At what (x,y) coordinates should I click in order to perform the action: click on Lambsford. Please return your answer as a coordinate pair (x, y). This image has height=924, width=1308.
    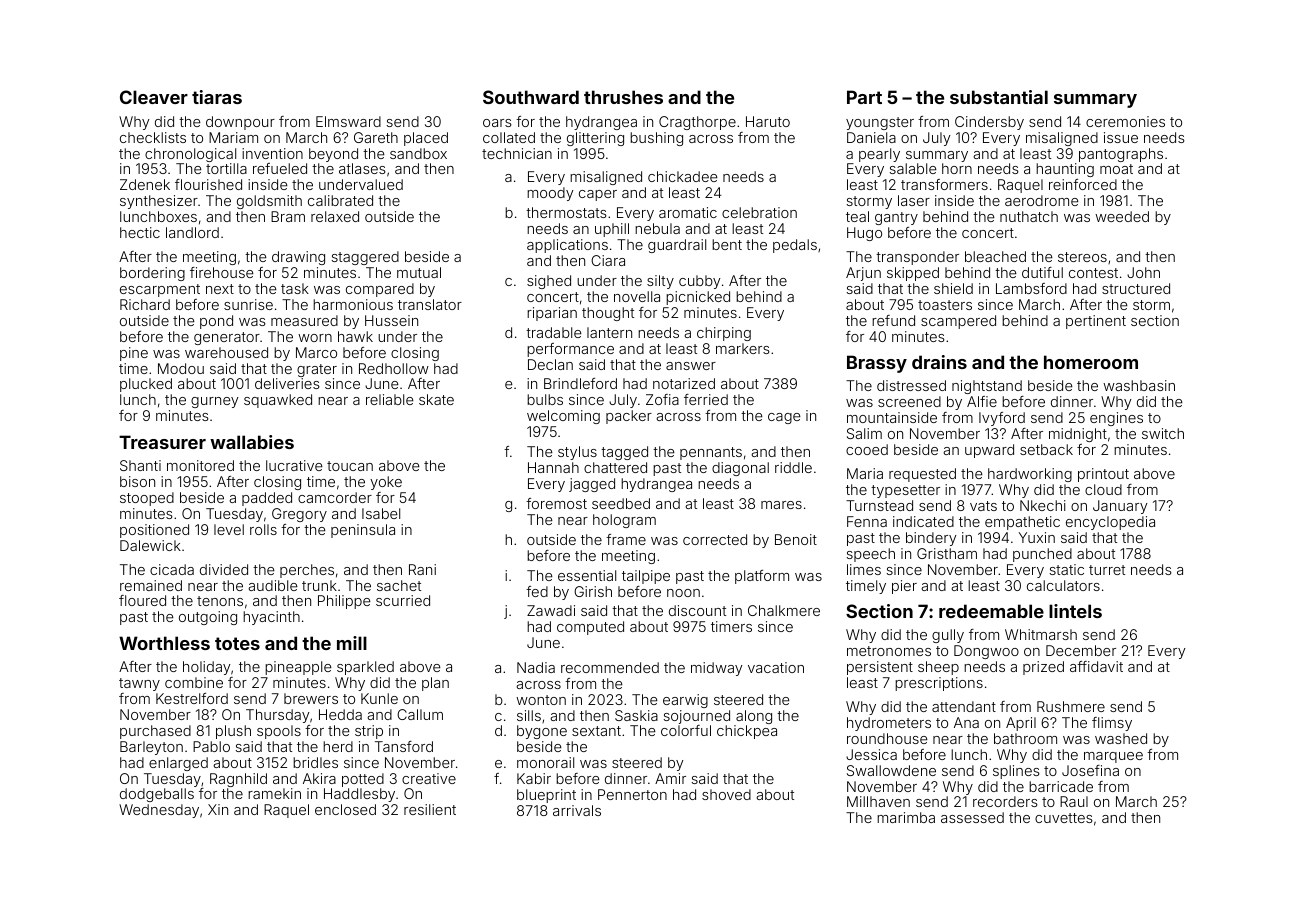
    Looking at the image, I should click on (1031, 288).
